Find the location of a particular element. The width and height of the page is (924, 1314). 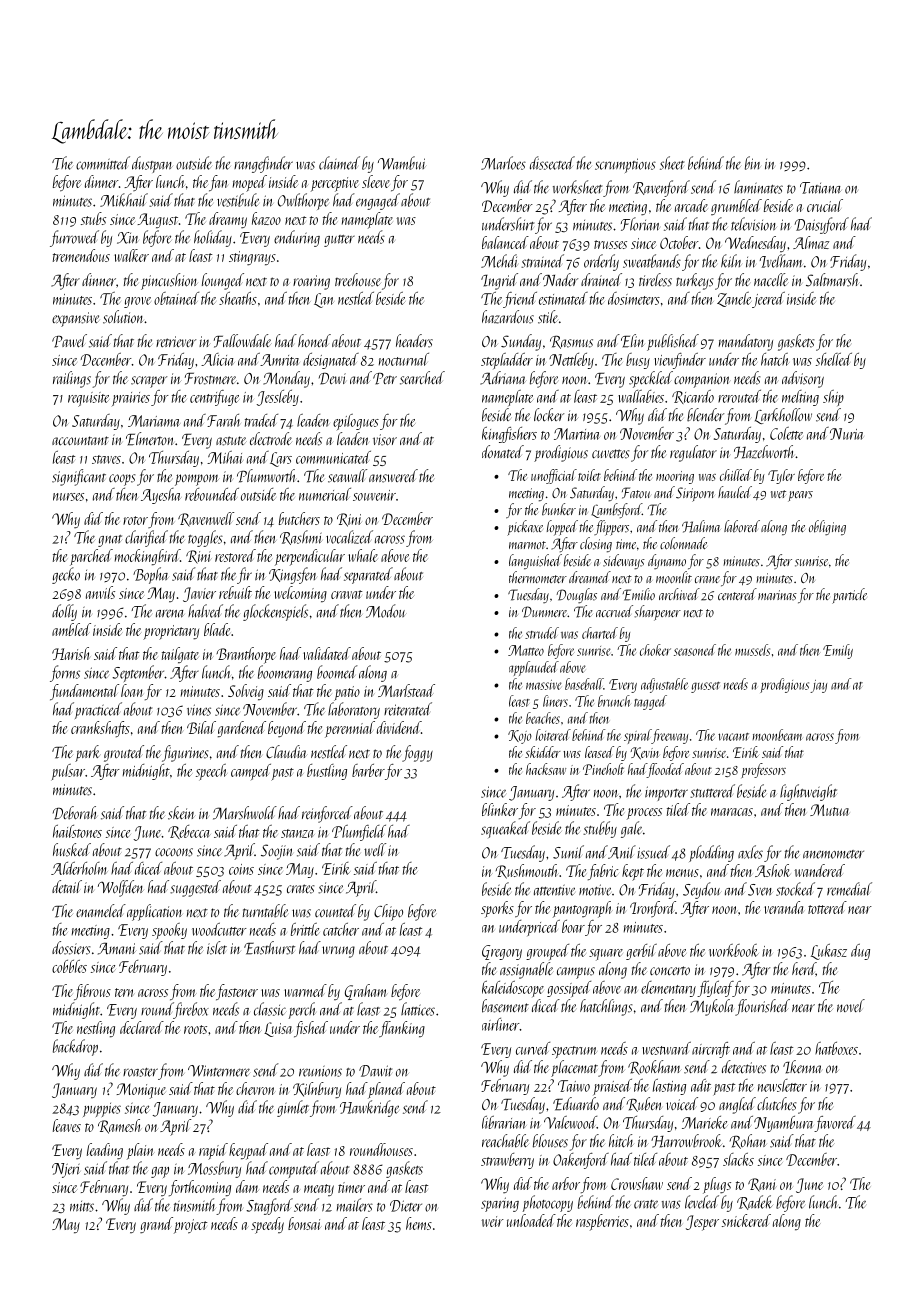

assignable is located at coordinates (526, 970).
